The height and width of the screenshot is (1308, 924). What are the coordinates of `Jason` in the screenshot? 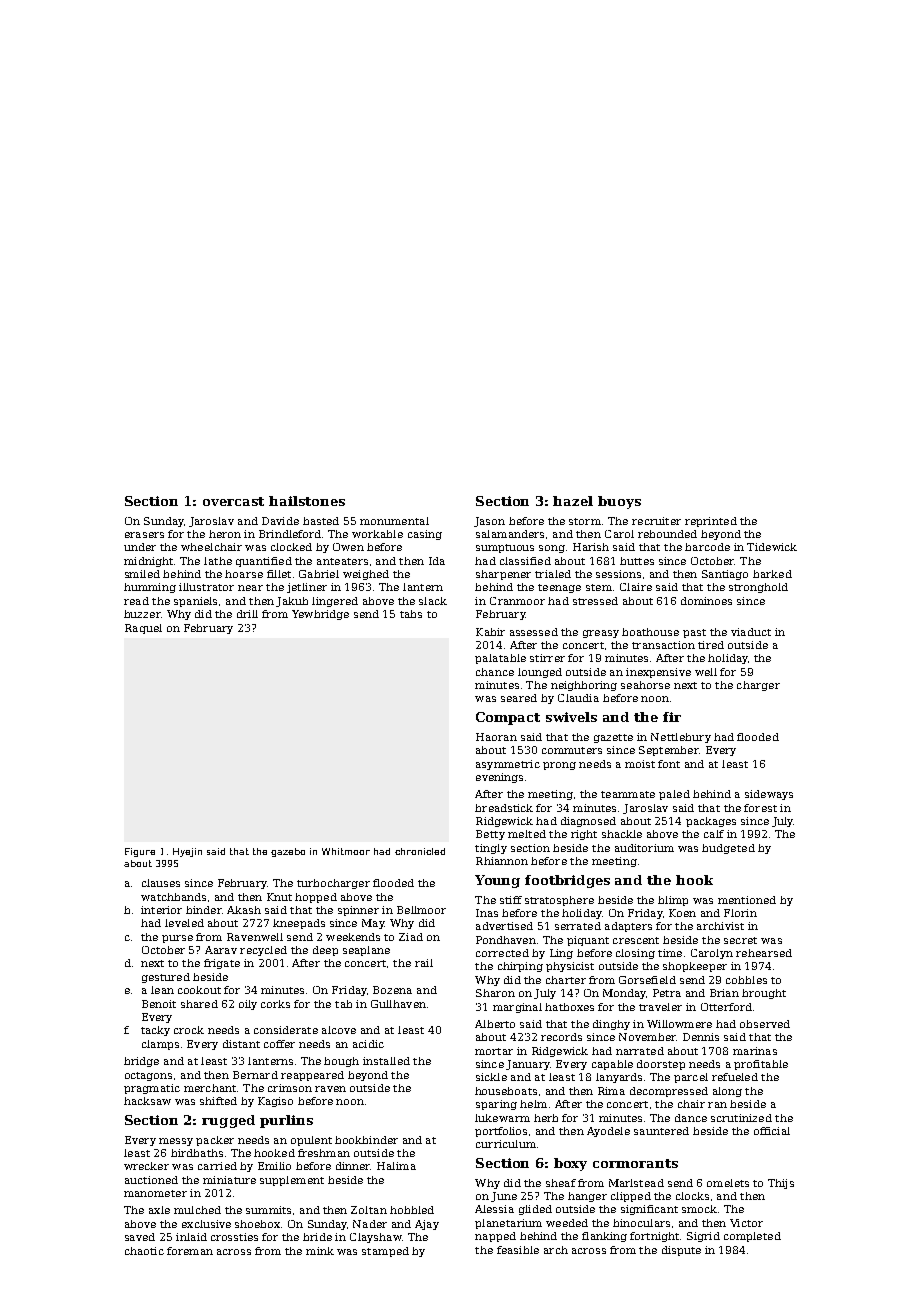 It's located at (489, 522).
